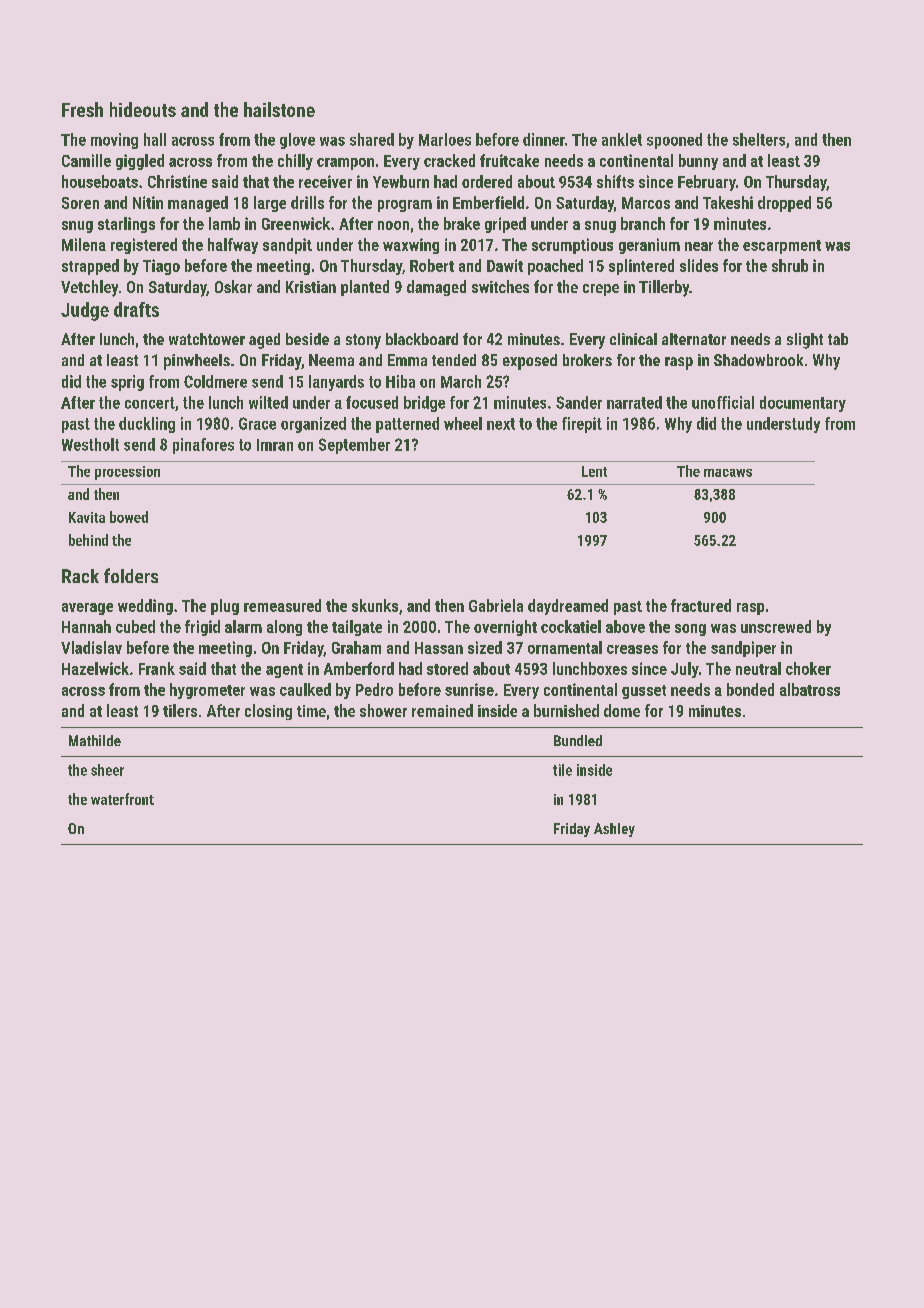 The image size is (924, 1308). I want to click on Hassan, so click(439, 648).
